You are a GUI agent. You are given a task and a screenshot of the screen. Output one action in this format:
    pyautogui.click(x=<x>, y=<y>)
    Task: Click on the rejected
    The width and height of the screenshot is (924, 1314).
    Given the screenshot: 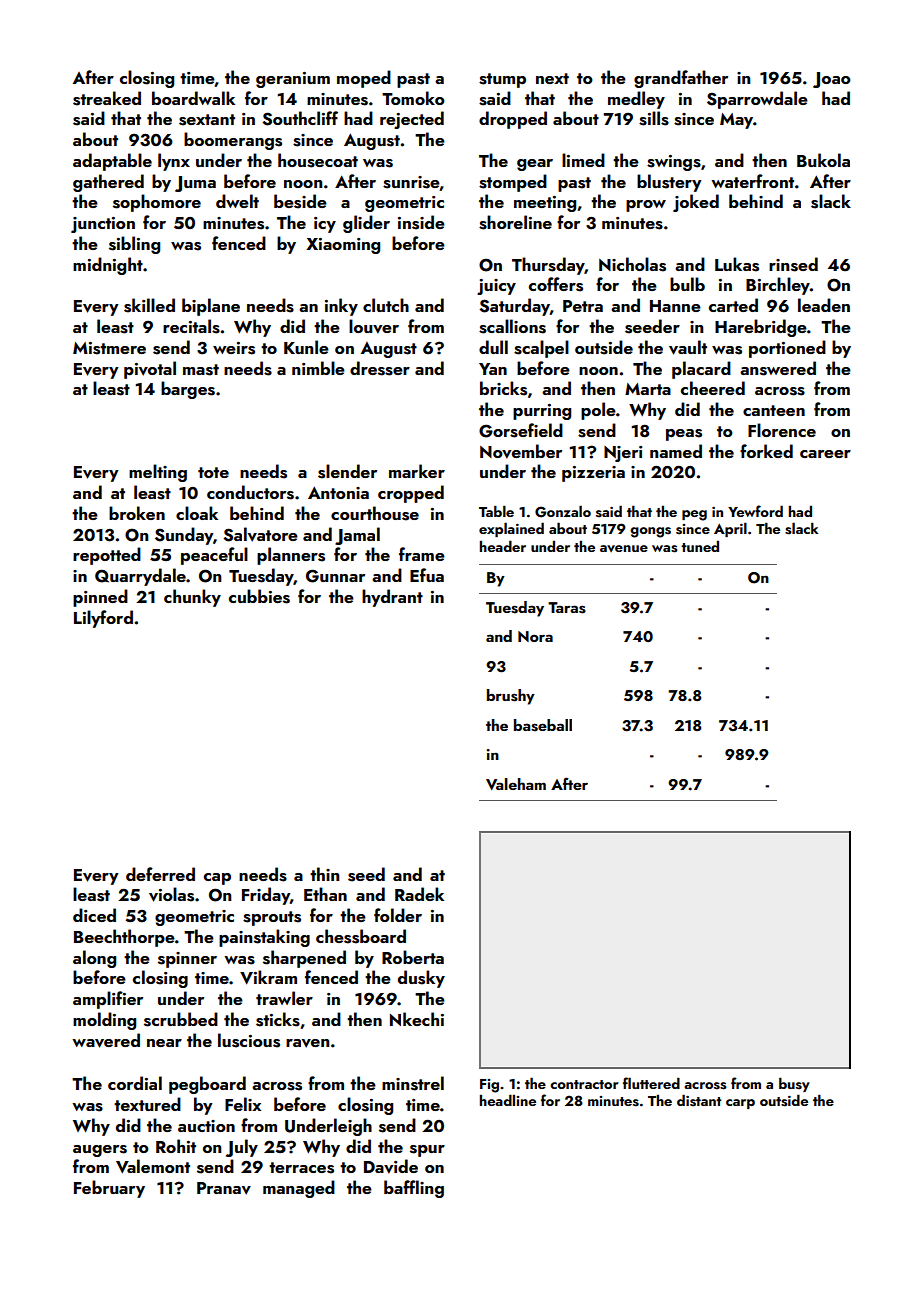 What is the action you would take?
    pyautogui.click(x=412, y=120)
